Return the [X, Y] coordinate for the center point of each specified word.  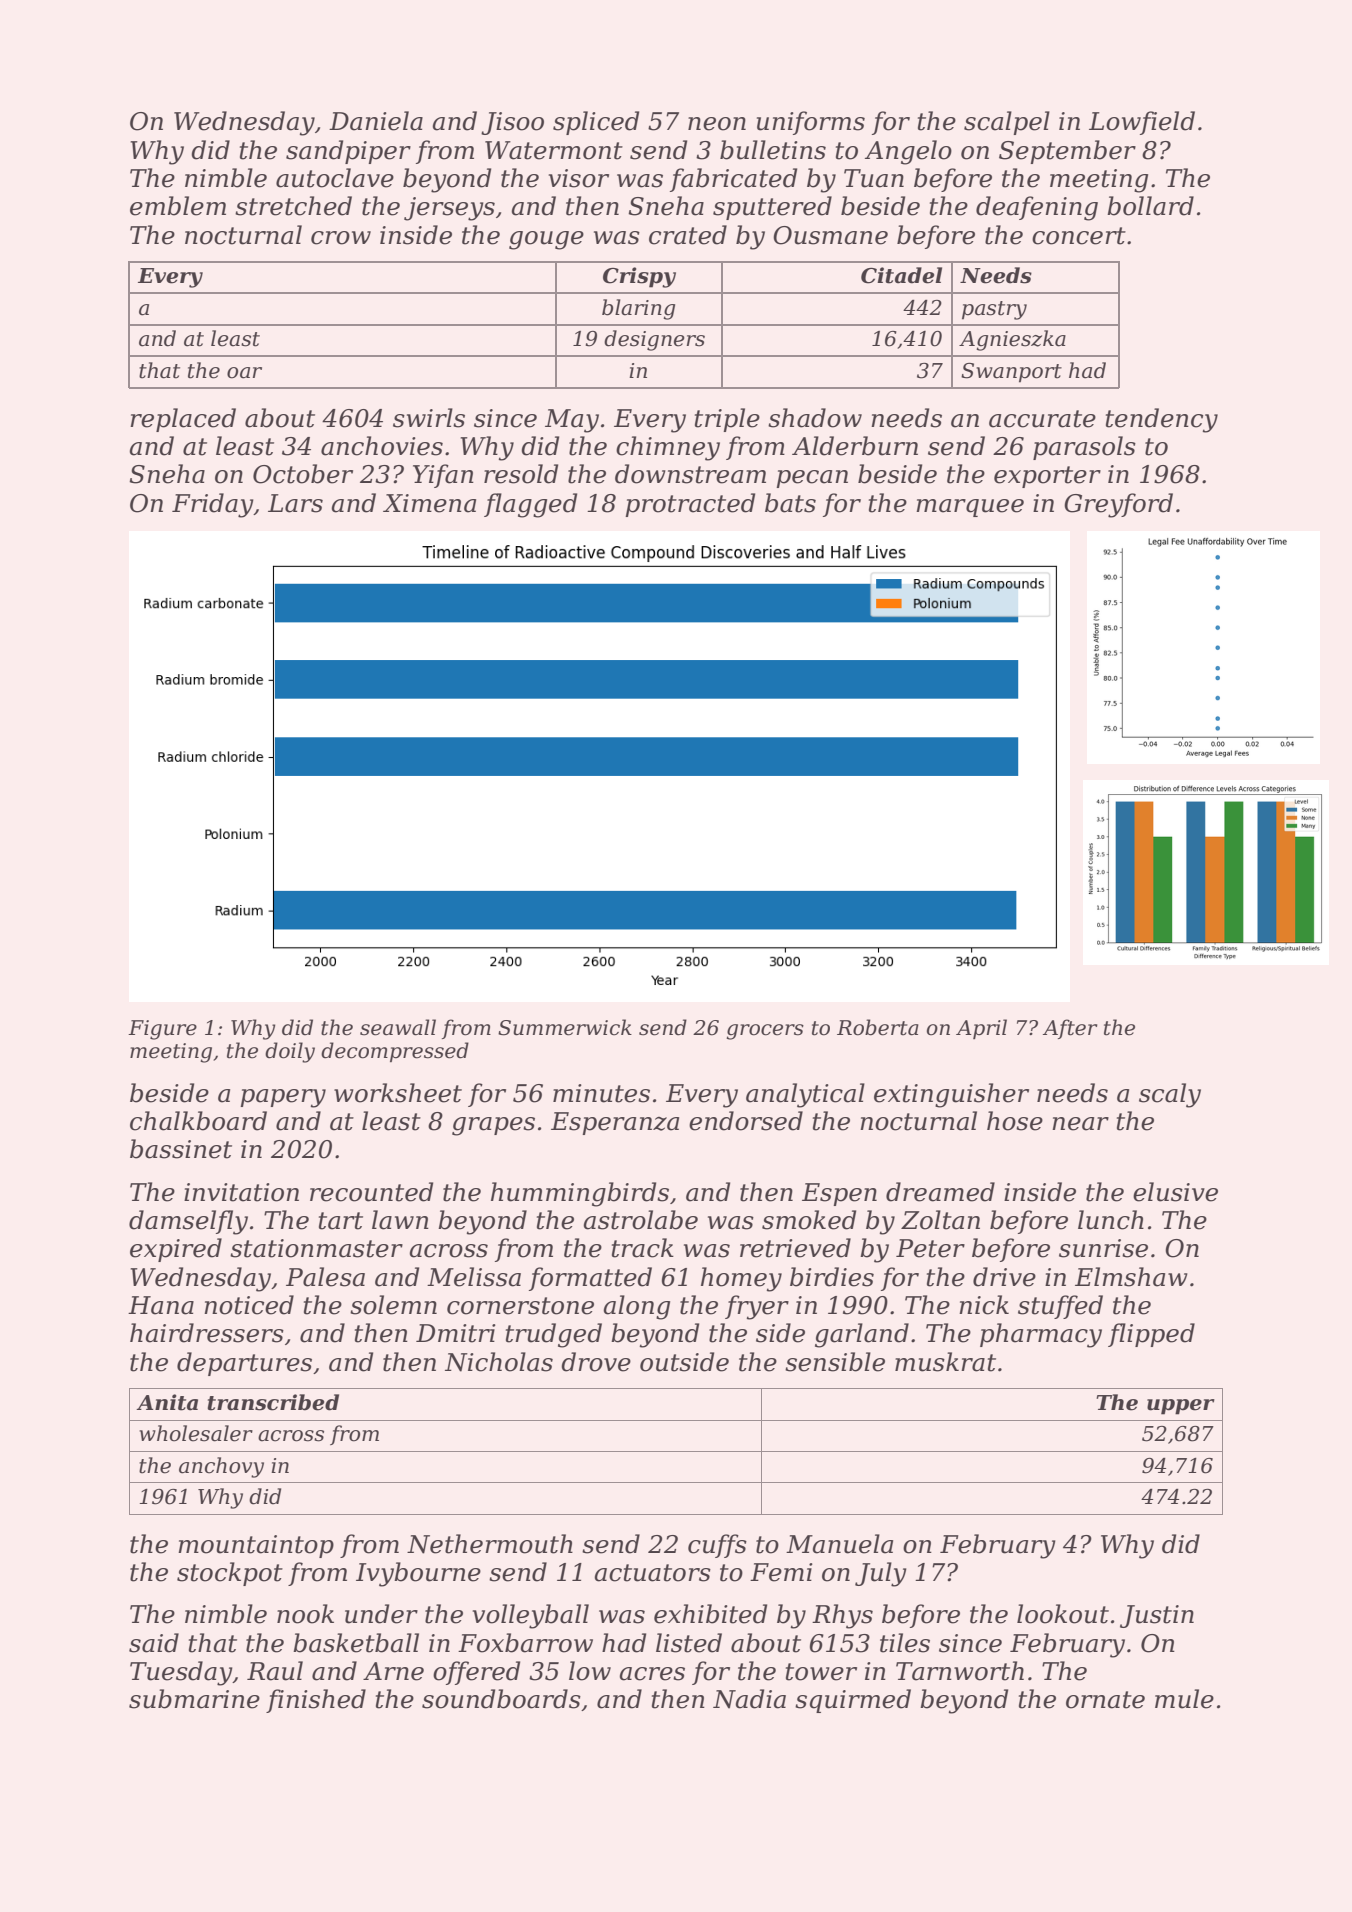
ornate [1105, 1700]
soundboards [501, 1699]
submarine [194, 1699]
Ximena [429, 503]
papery [283, 1098]
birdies [832, 1277]
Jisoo [512, 123]
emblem [178, 206]
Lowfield [1142, 123]
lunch [1111, 1220]
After [1070, 1029]
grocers [765, 1032]
